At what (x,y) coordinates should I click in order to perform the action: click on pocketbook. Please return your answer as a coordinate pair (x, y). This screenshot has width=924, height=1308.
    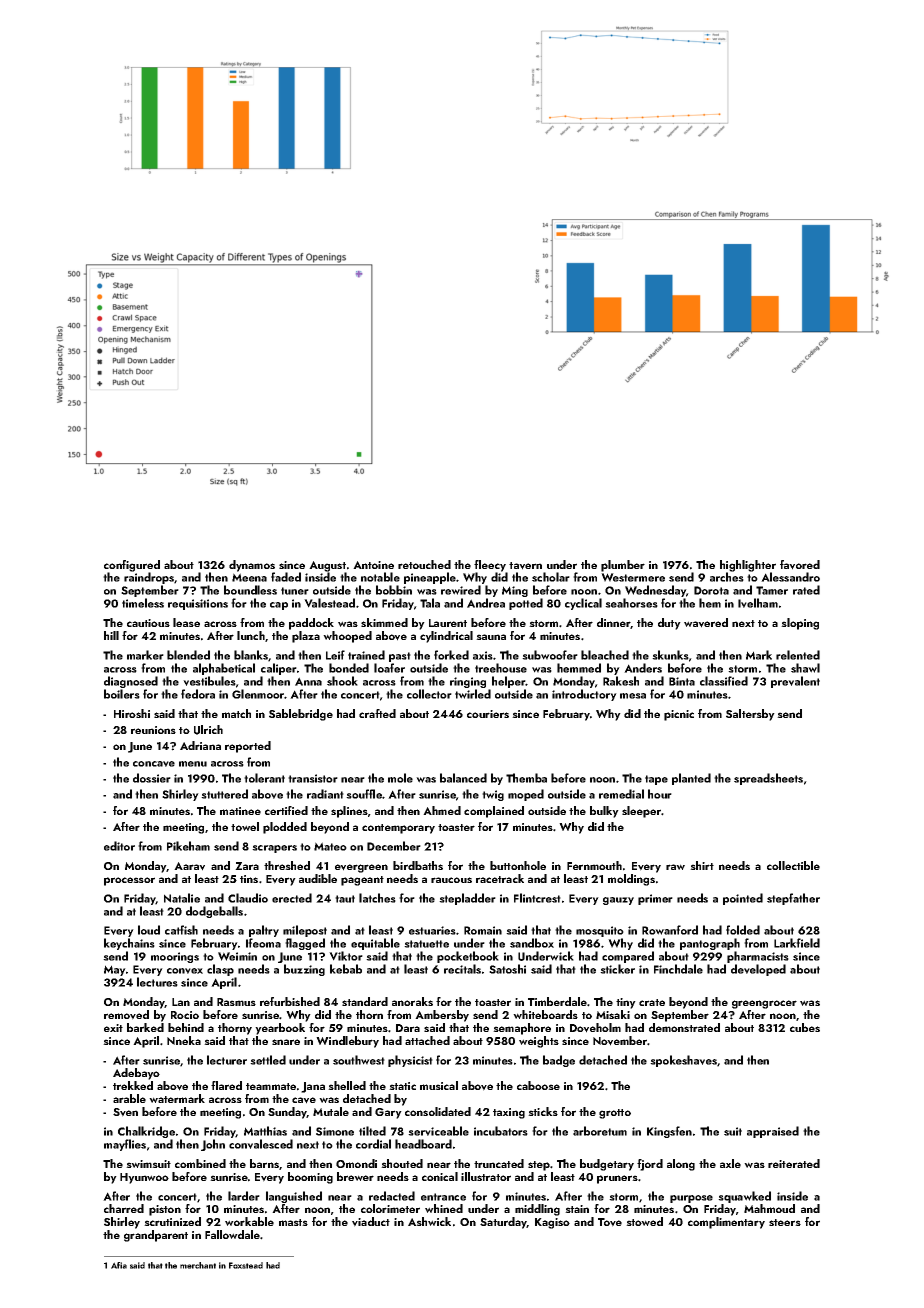
    Looking at the image, I should click on (468, 957).
